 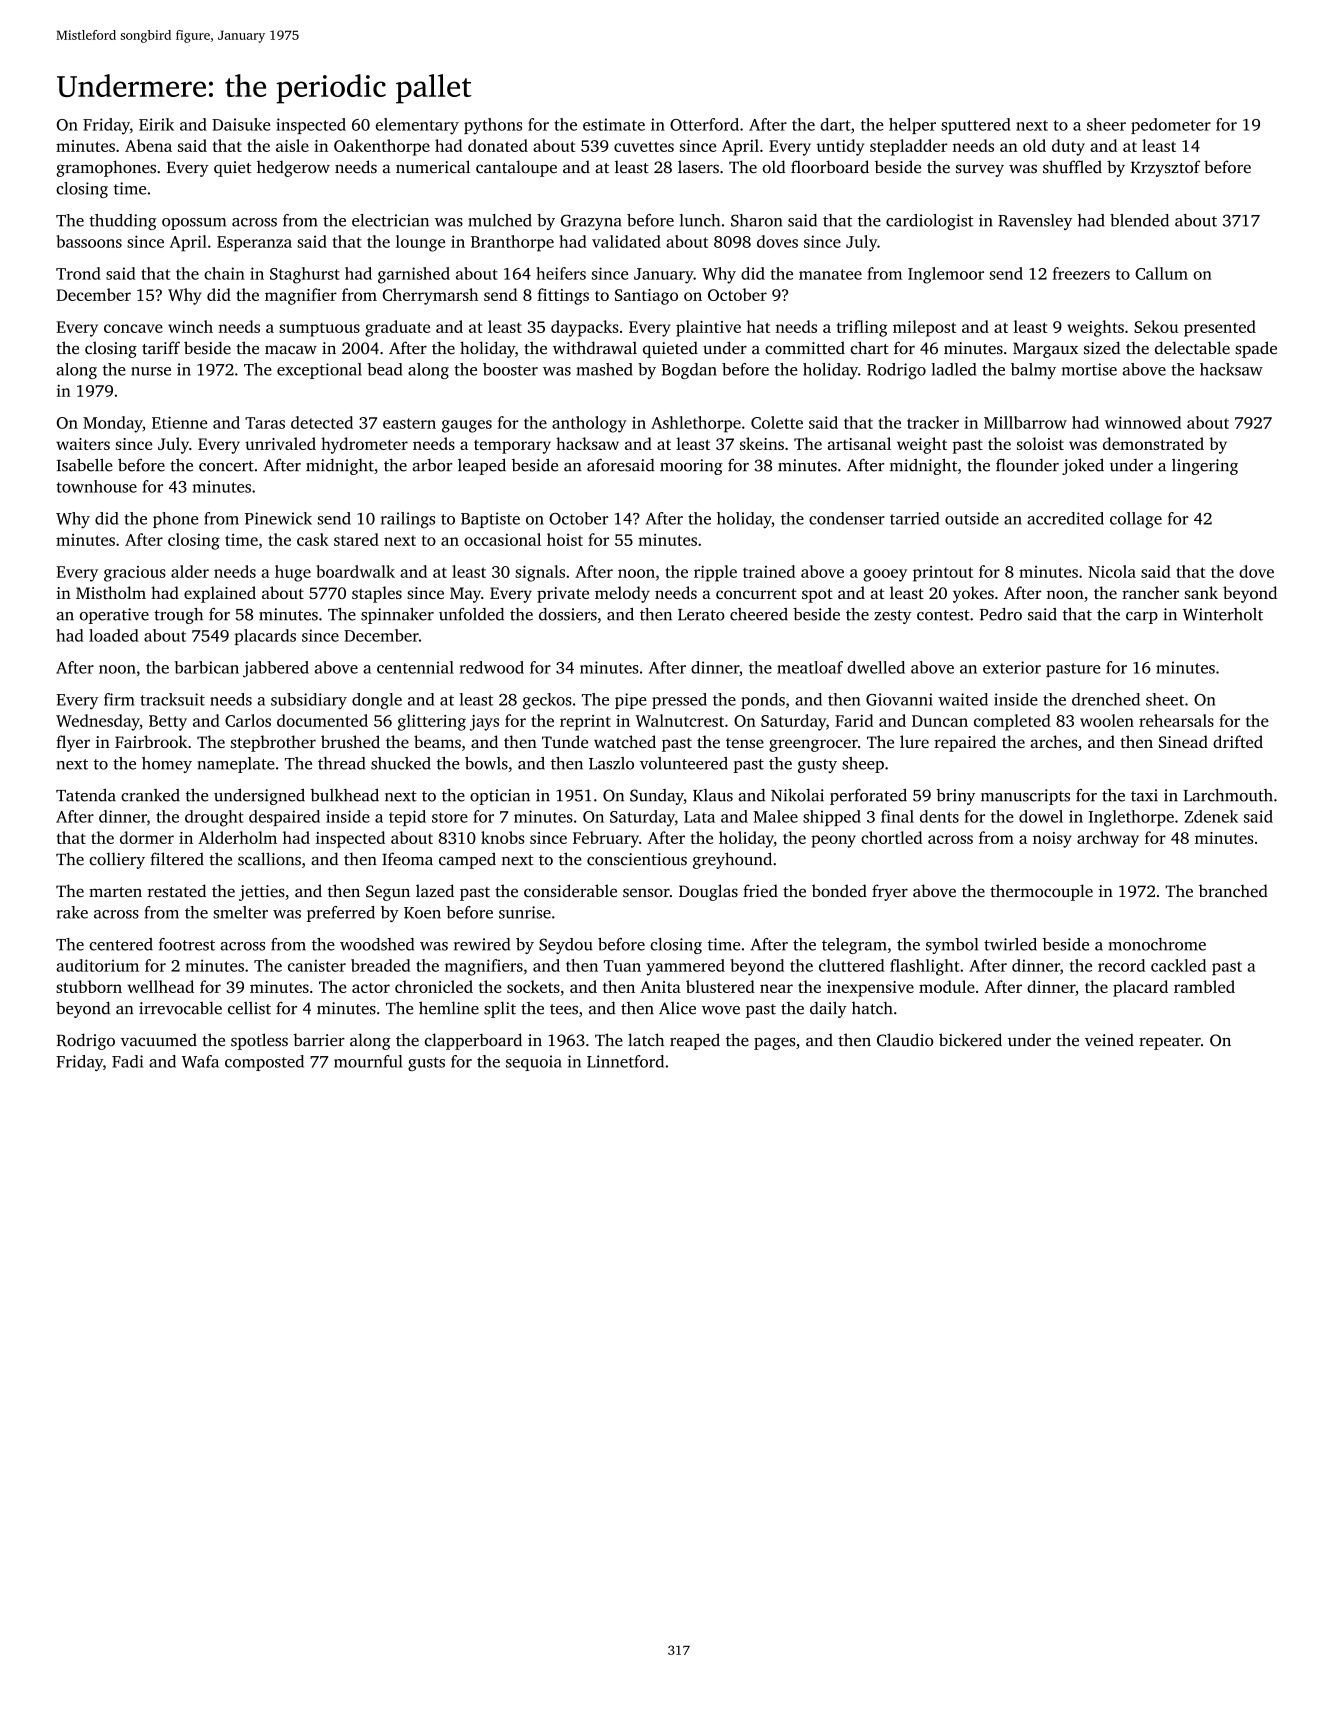 I want to click on composted, so click(x=264, y=1063).
